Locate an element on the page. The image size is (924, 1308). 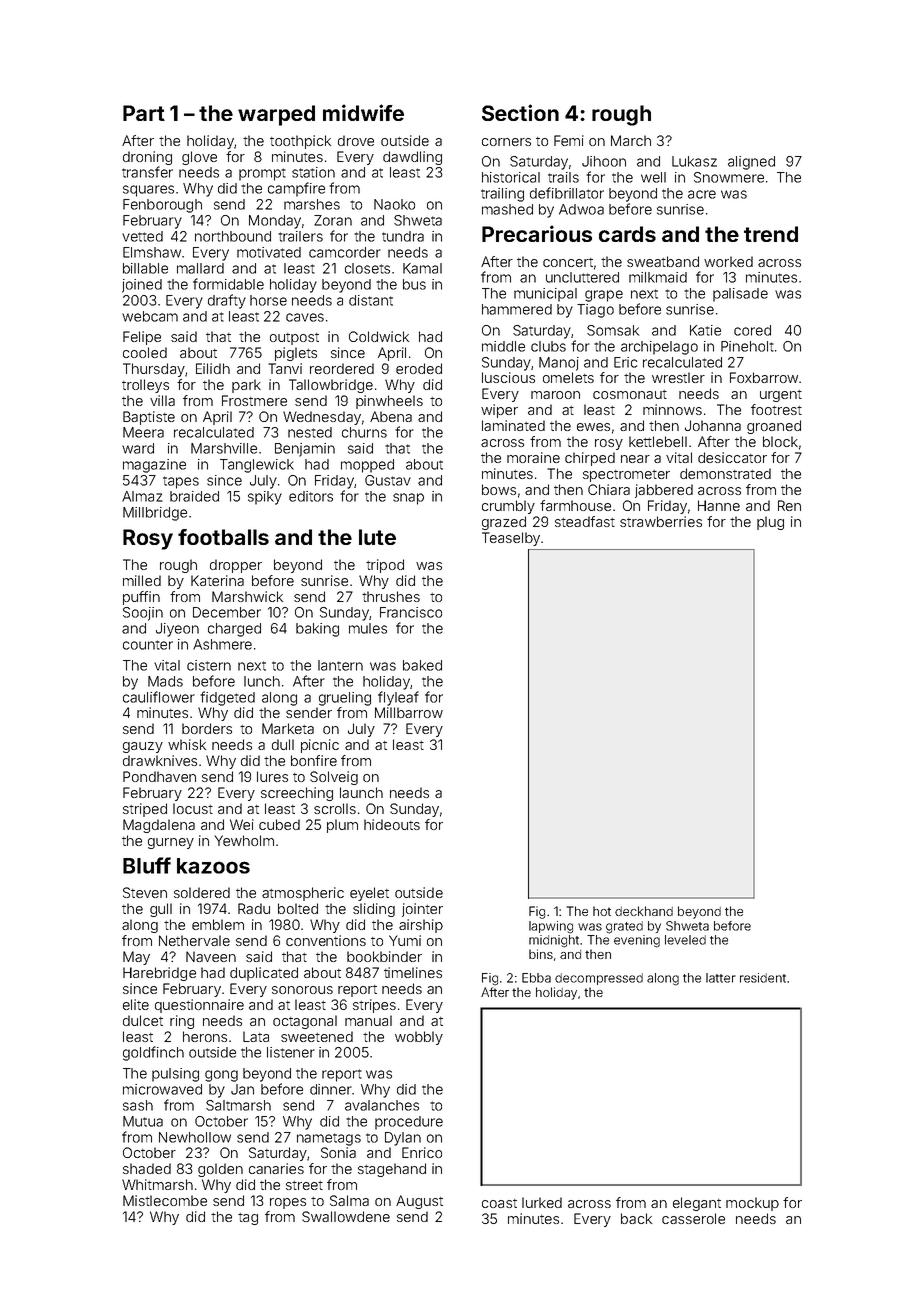
Mutua is located at coordinates (143, 1121).
